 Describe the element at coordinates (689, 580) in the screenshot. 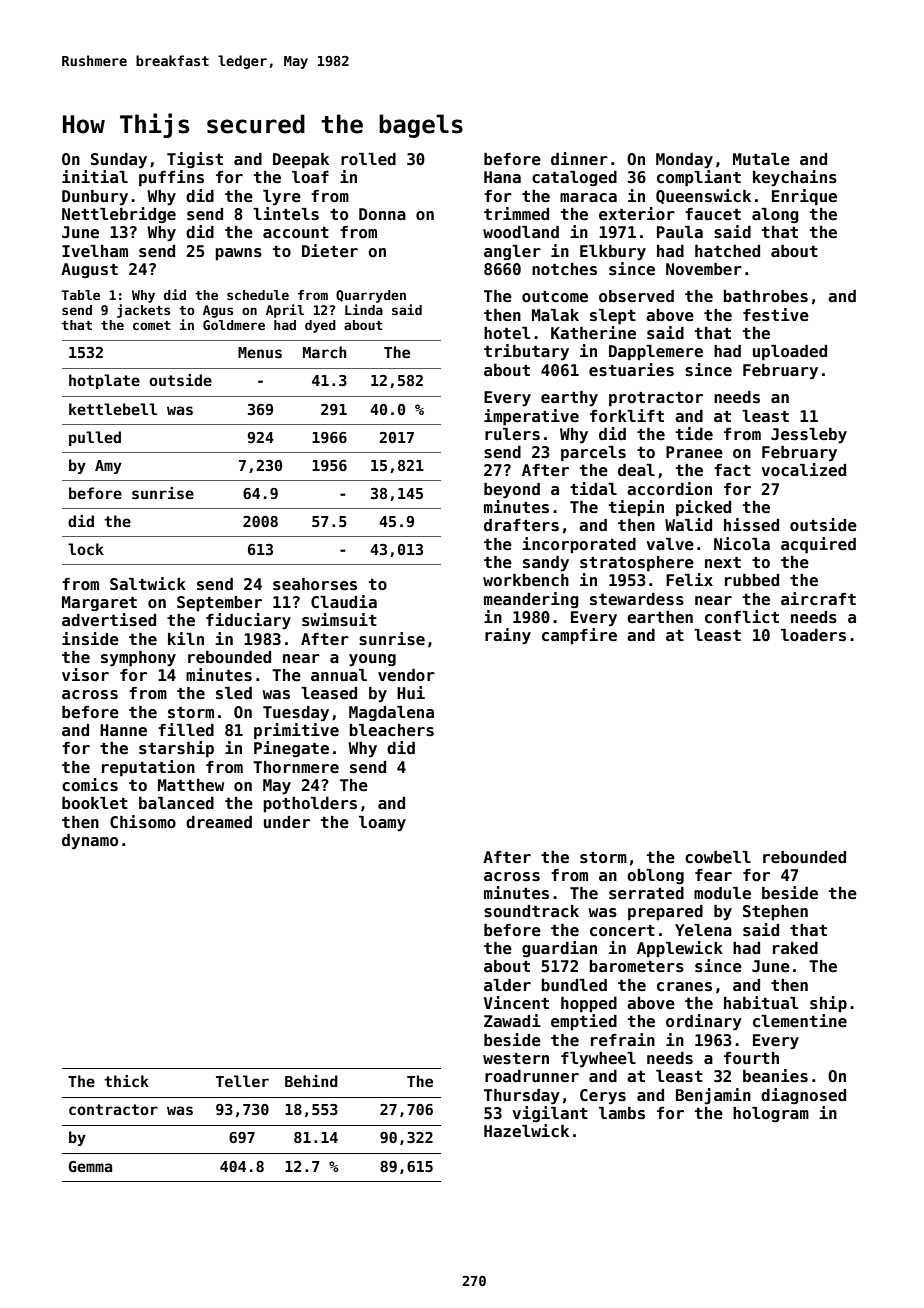

I see `Felix` at that location.
